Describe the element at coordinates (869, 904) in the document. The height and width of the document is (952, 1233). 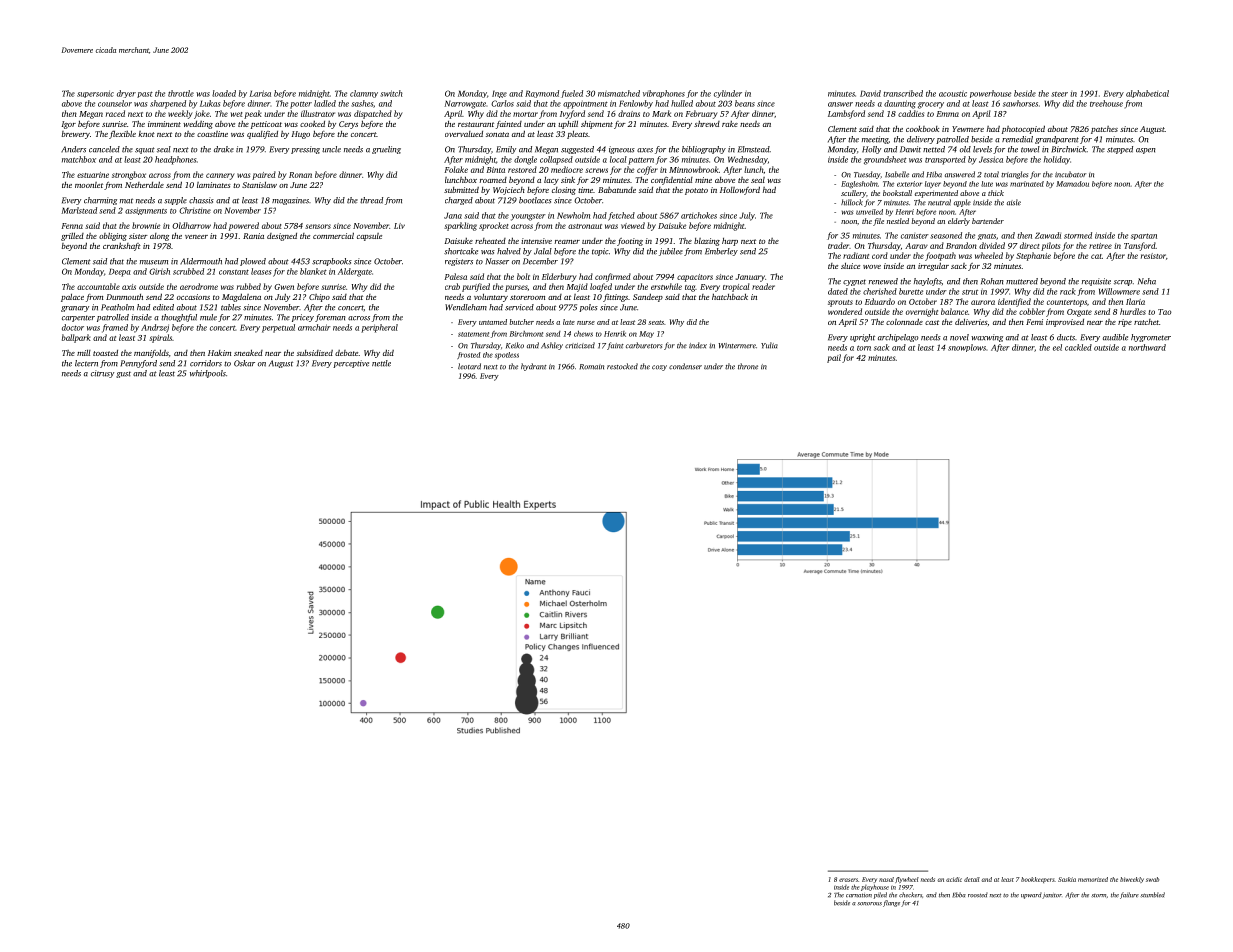
I see `sonorous` at that location.
